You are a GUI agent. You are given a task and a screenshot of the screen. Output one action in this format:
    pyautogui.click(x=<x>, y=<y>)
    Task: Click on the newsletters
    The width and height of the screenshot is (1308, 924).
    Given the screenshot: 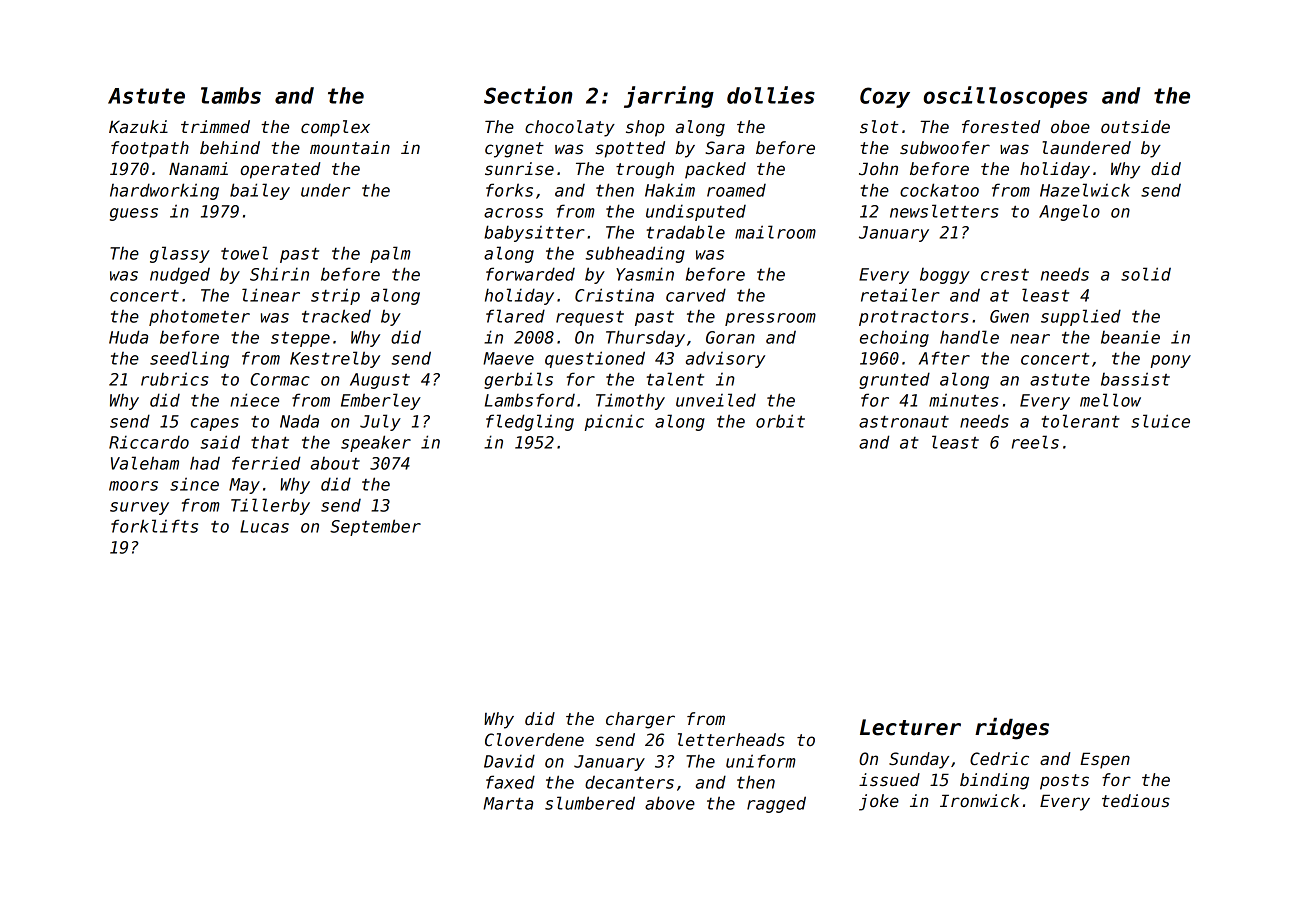 What is the action you would take?
    pyautogui.click(x=944, y=211)
